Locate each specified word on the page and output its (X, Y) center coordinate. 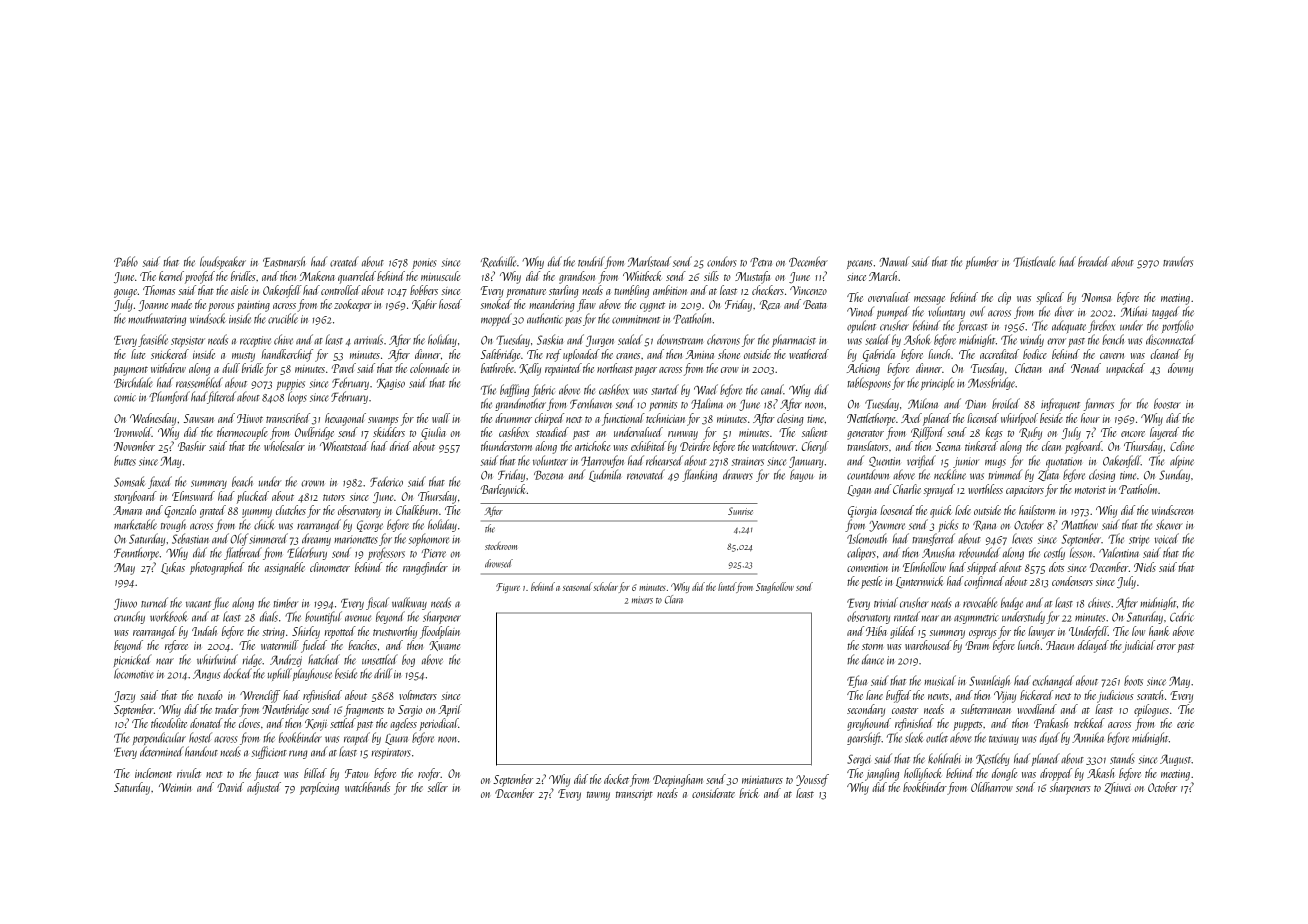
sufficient (269, 752)
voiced (1167, 538)
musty (243, 357)
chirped (549, 419)
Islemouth (867, 538)
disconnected (1170, 339)
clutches (291, 510)
